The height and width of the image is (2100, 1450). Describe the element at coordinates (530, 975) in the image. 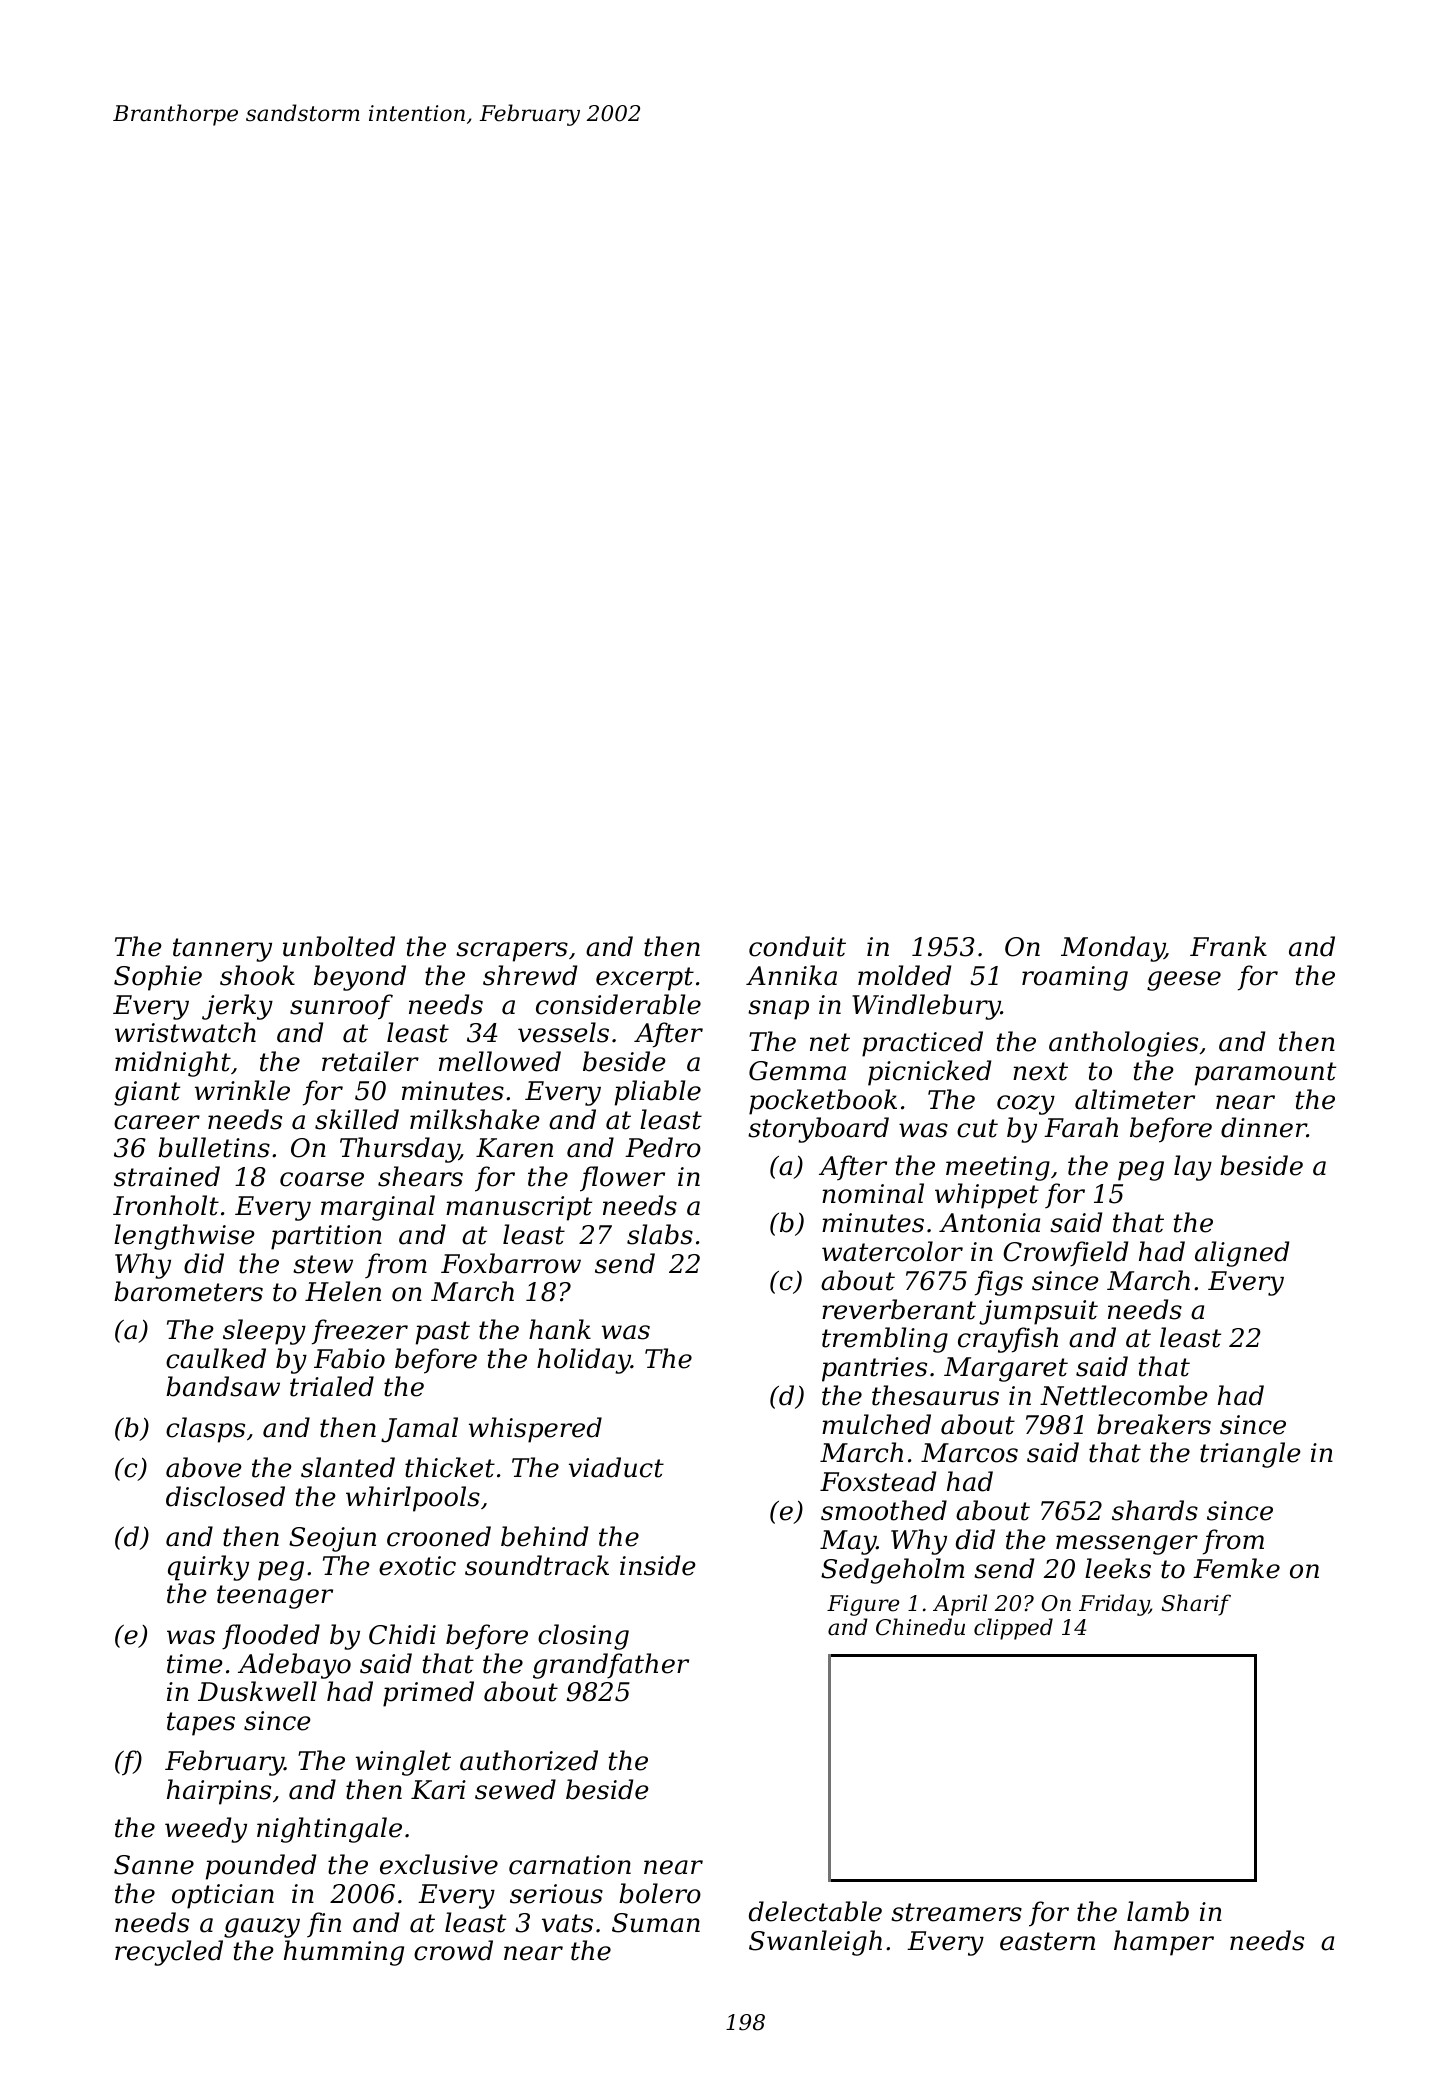

I see `shrewd` at that location.
